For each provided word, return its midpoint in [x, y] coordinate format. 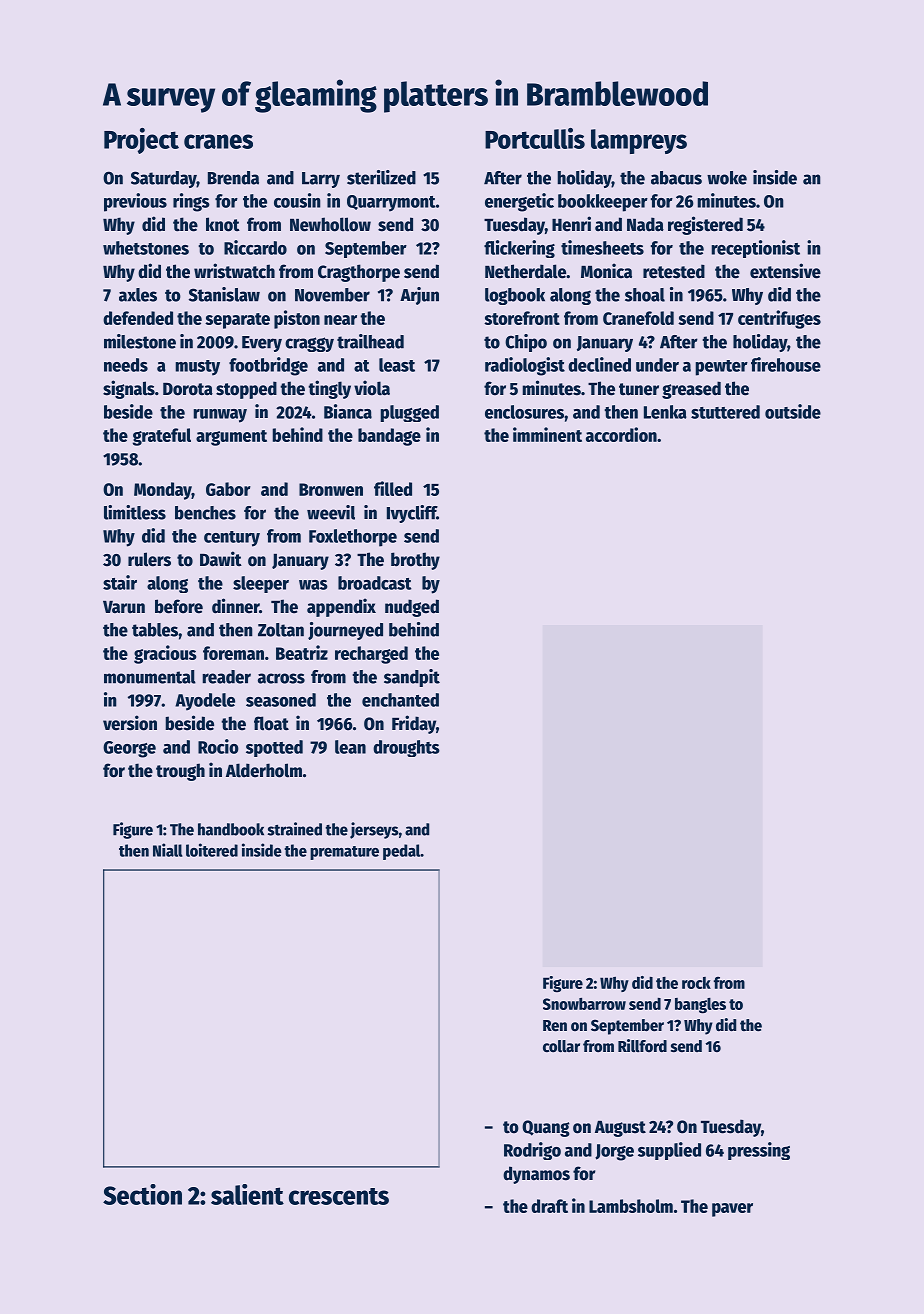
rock [696, 983]
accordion [621, 434]
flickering [519, 249]
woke [727, 178]
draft [549, 1206]
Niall [168, 850]
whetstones [146, 248]
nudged [412, 608]
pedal [401, 852]
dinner [235, 606]
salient [247, 1194]
